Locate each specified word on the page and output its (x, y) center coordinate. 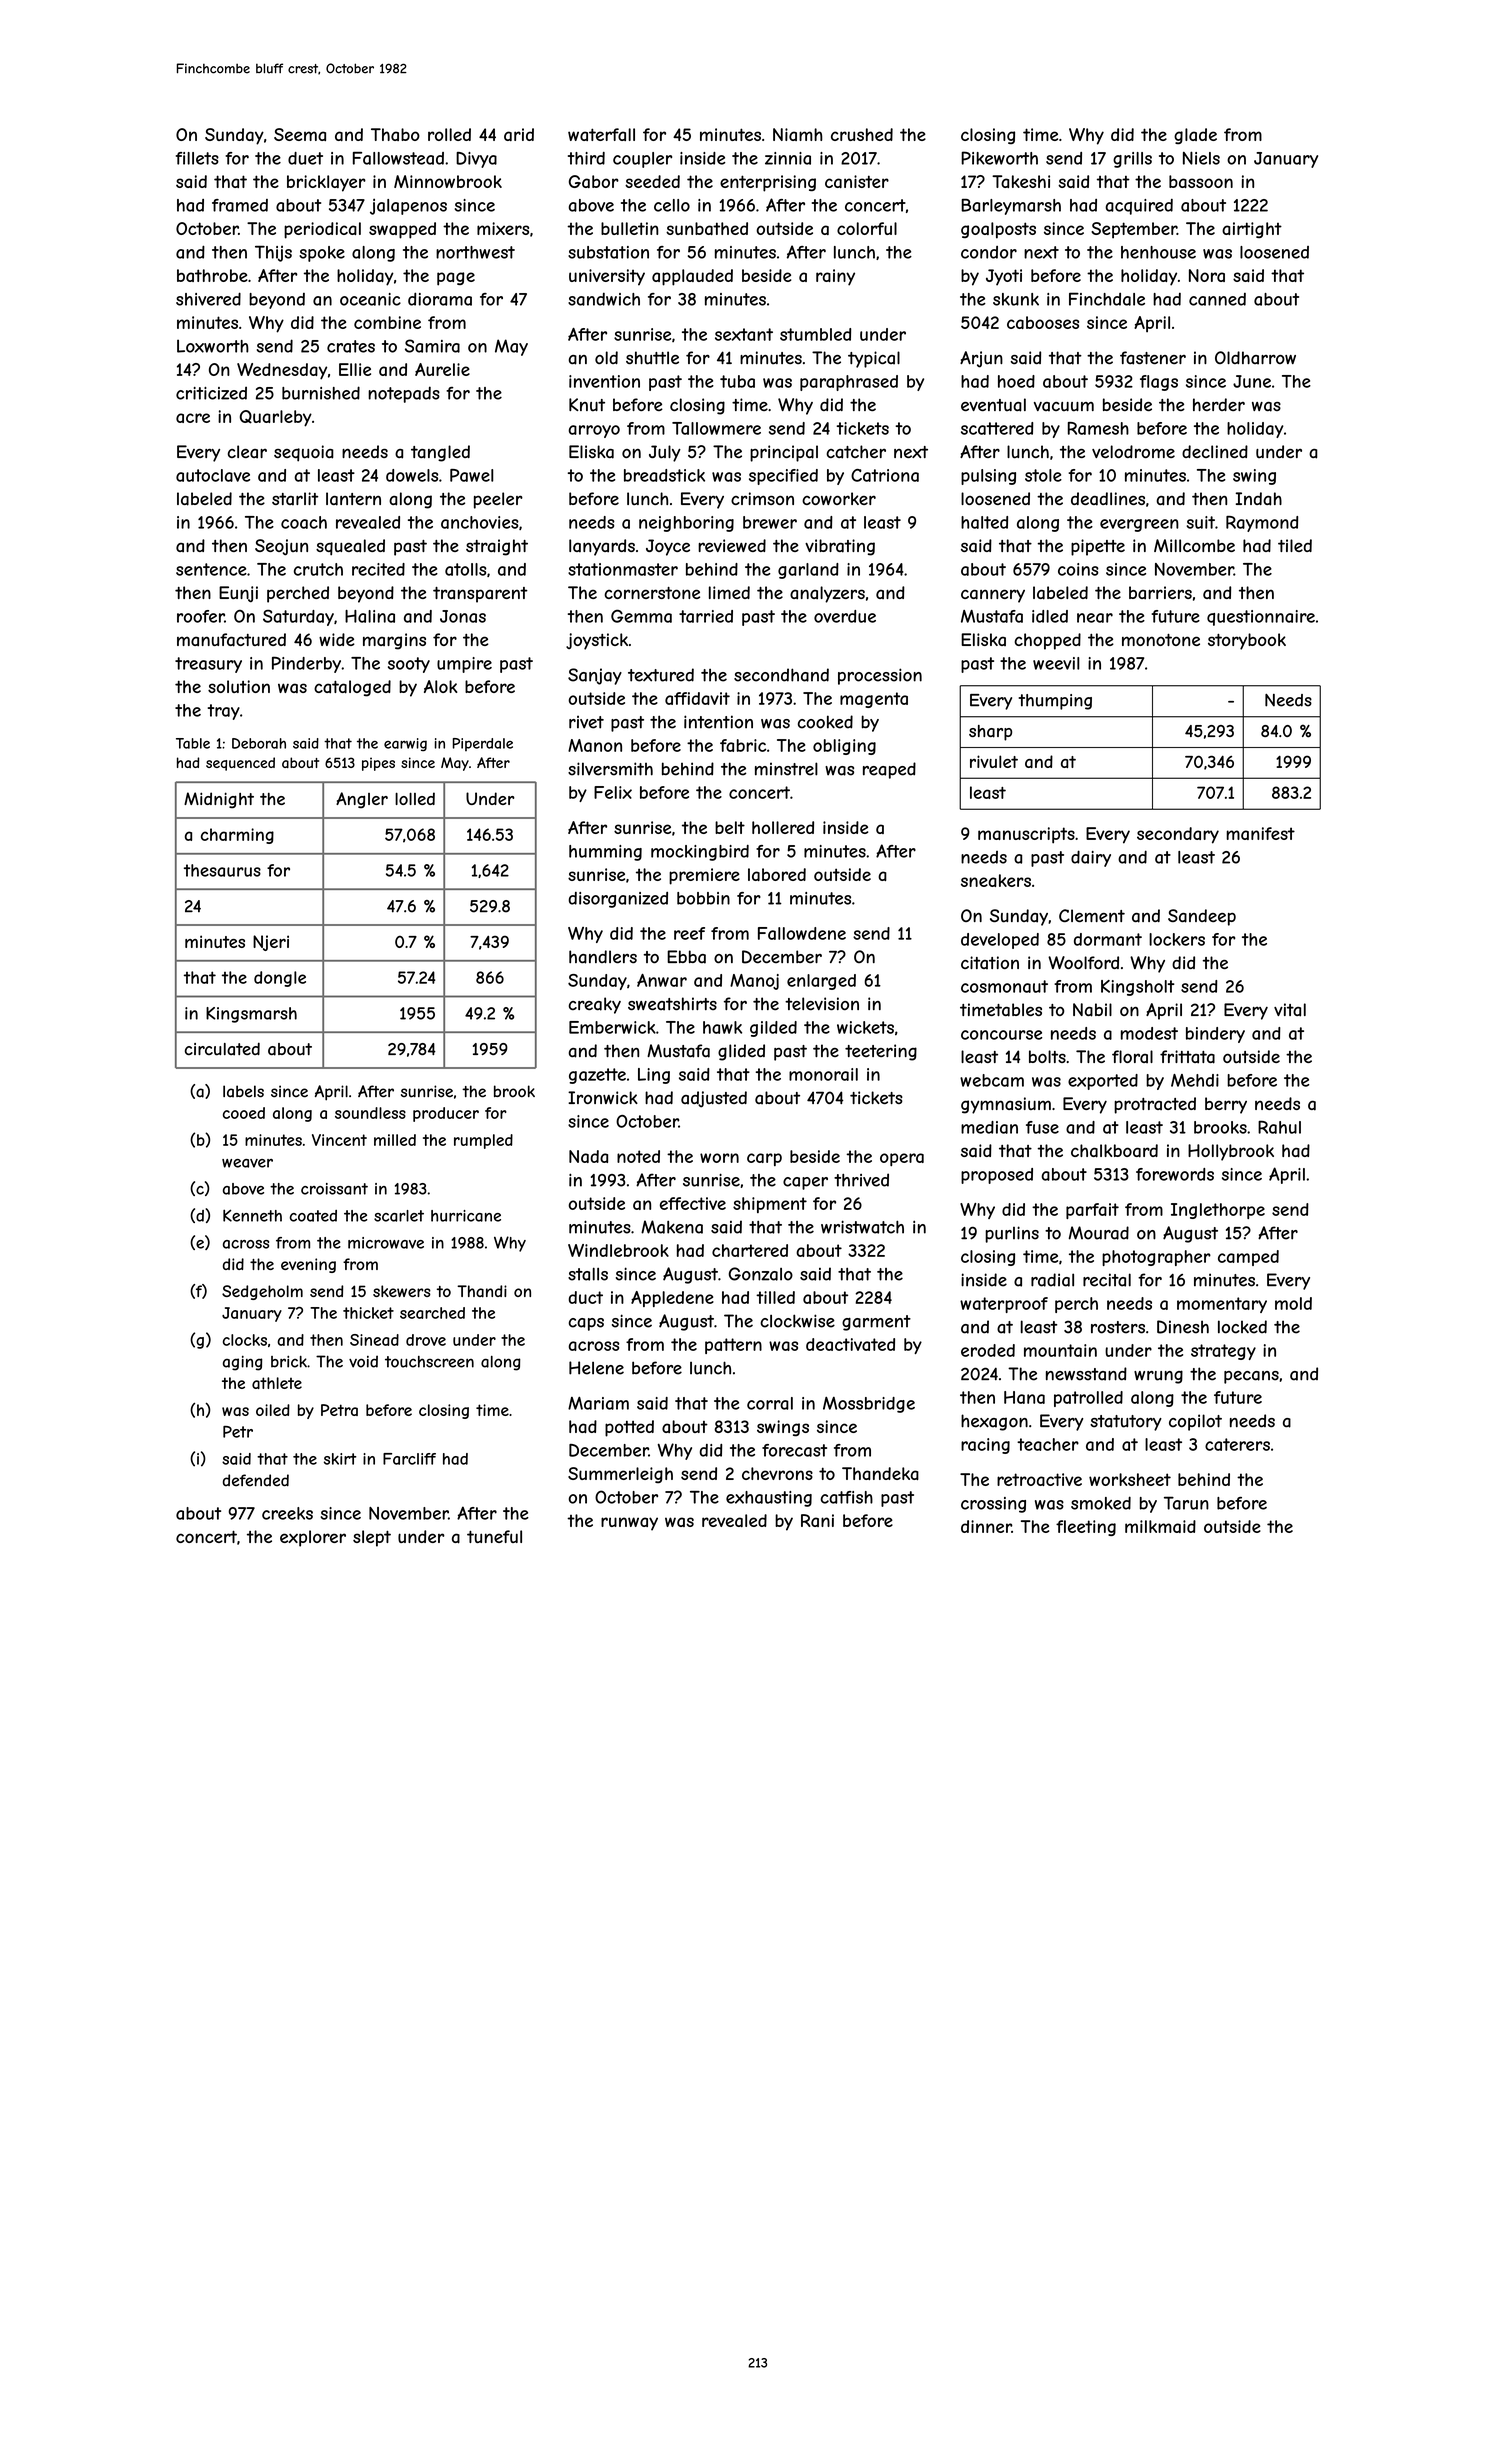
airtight (1252, 230)
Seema (300, 134)
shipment (770, 1205)
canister (857, 181)
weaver (247, 1163)
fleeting (1086, 1528)
